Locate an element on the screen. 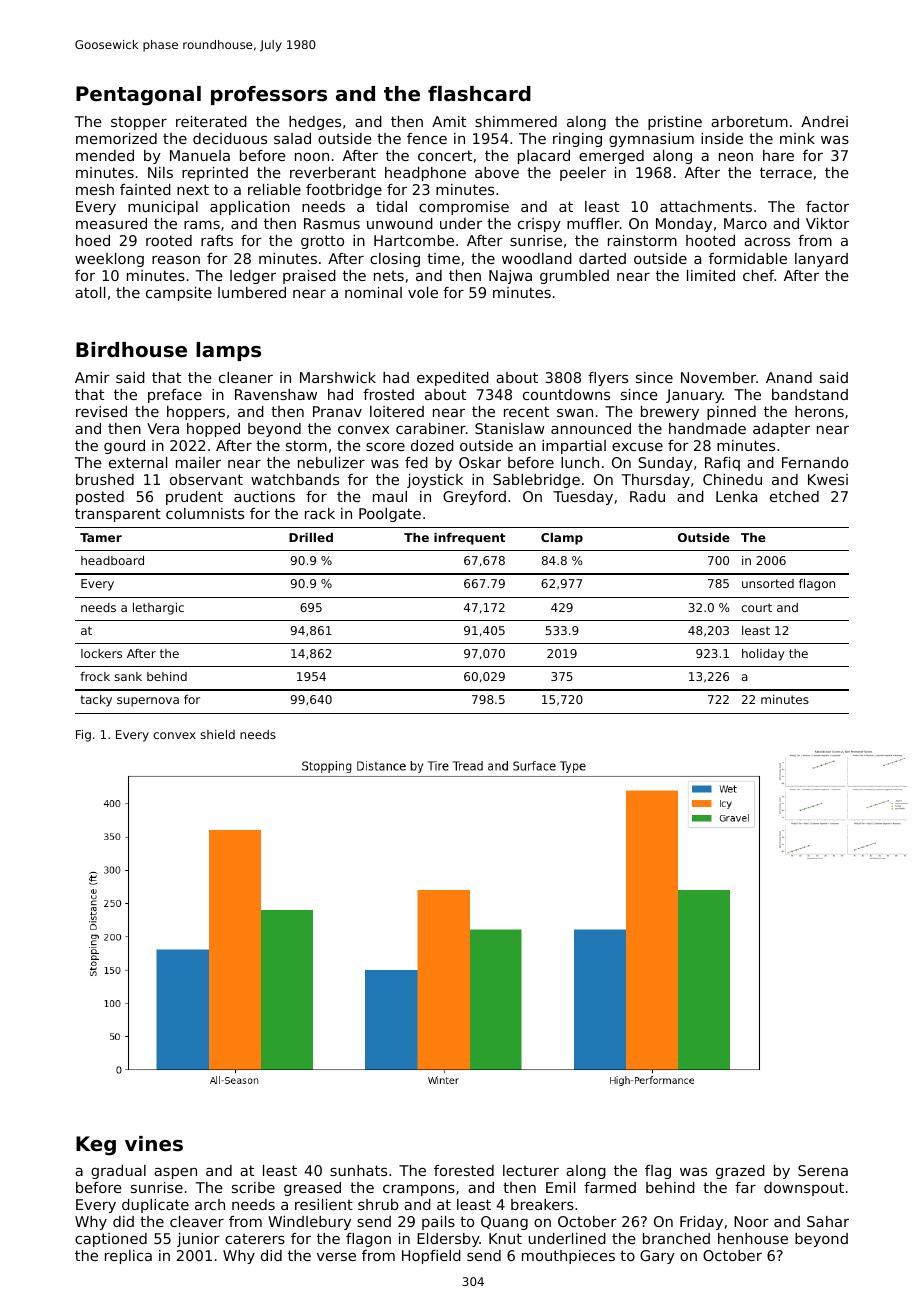 This screenshot has height=1308, width=924. holiday is located at coordinates (763, 655).
